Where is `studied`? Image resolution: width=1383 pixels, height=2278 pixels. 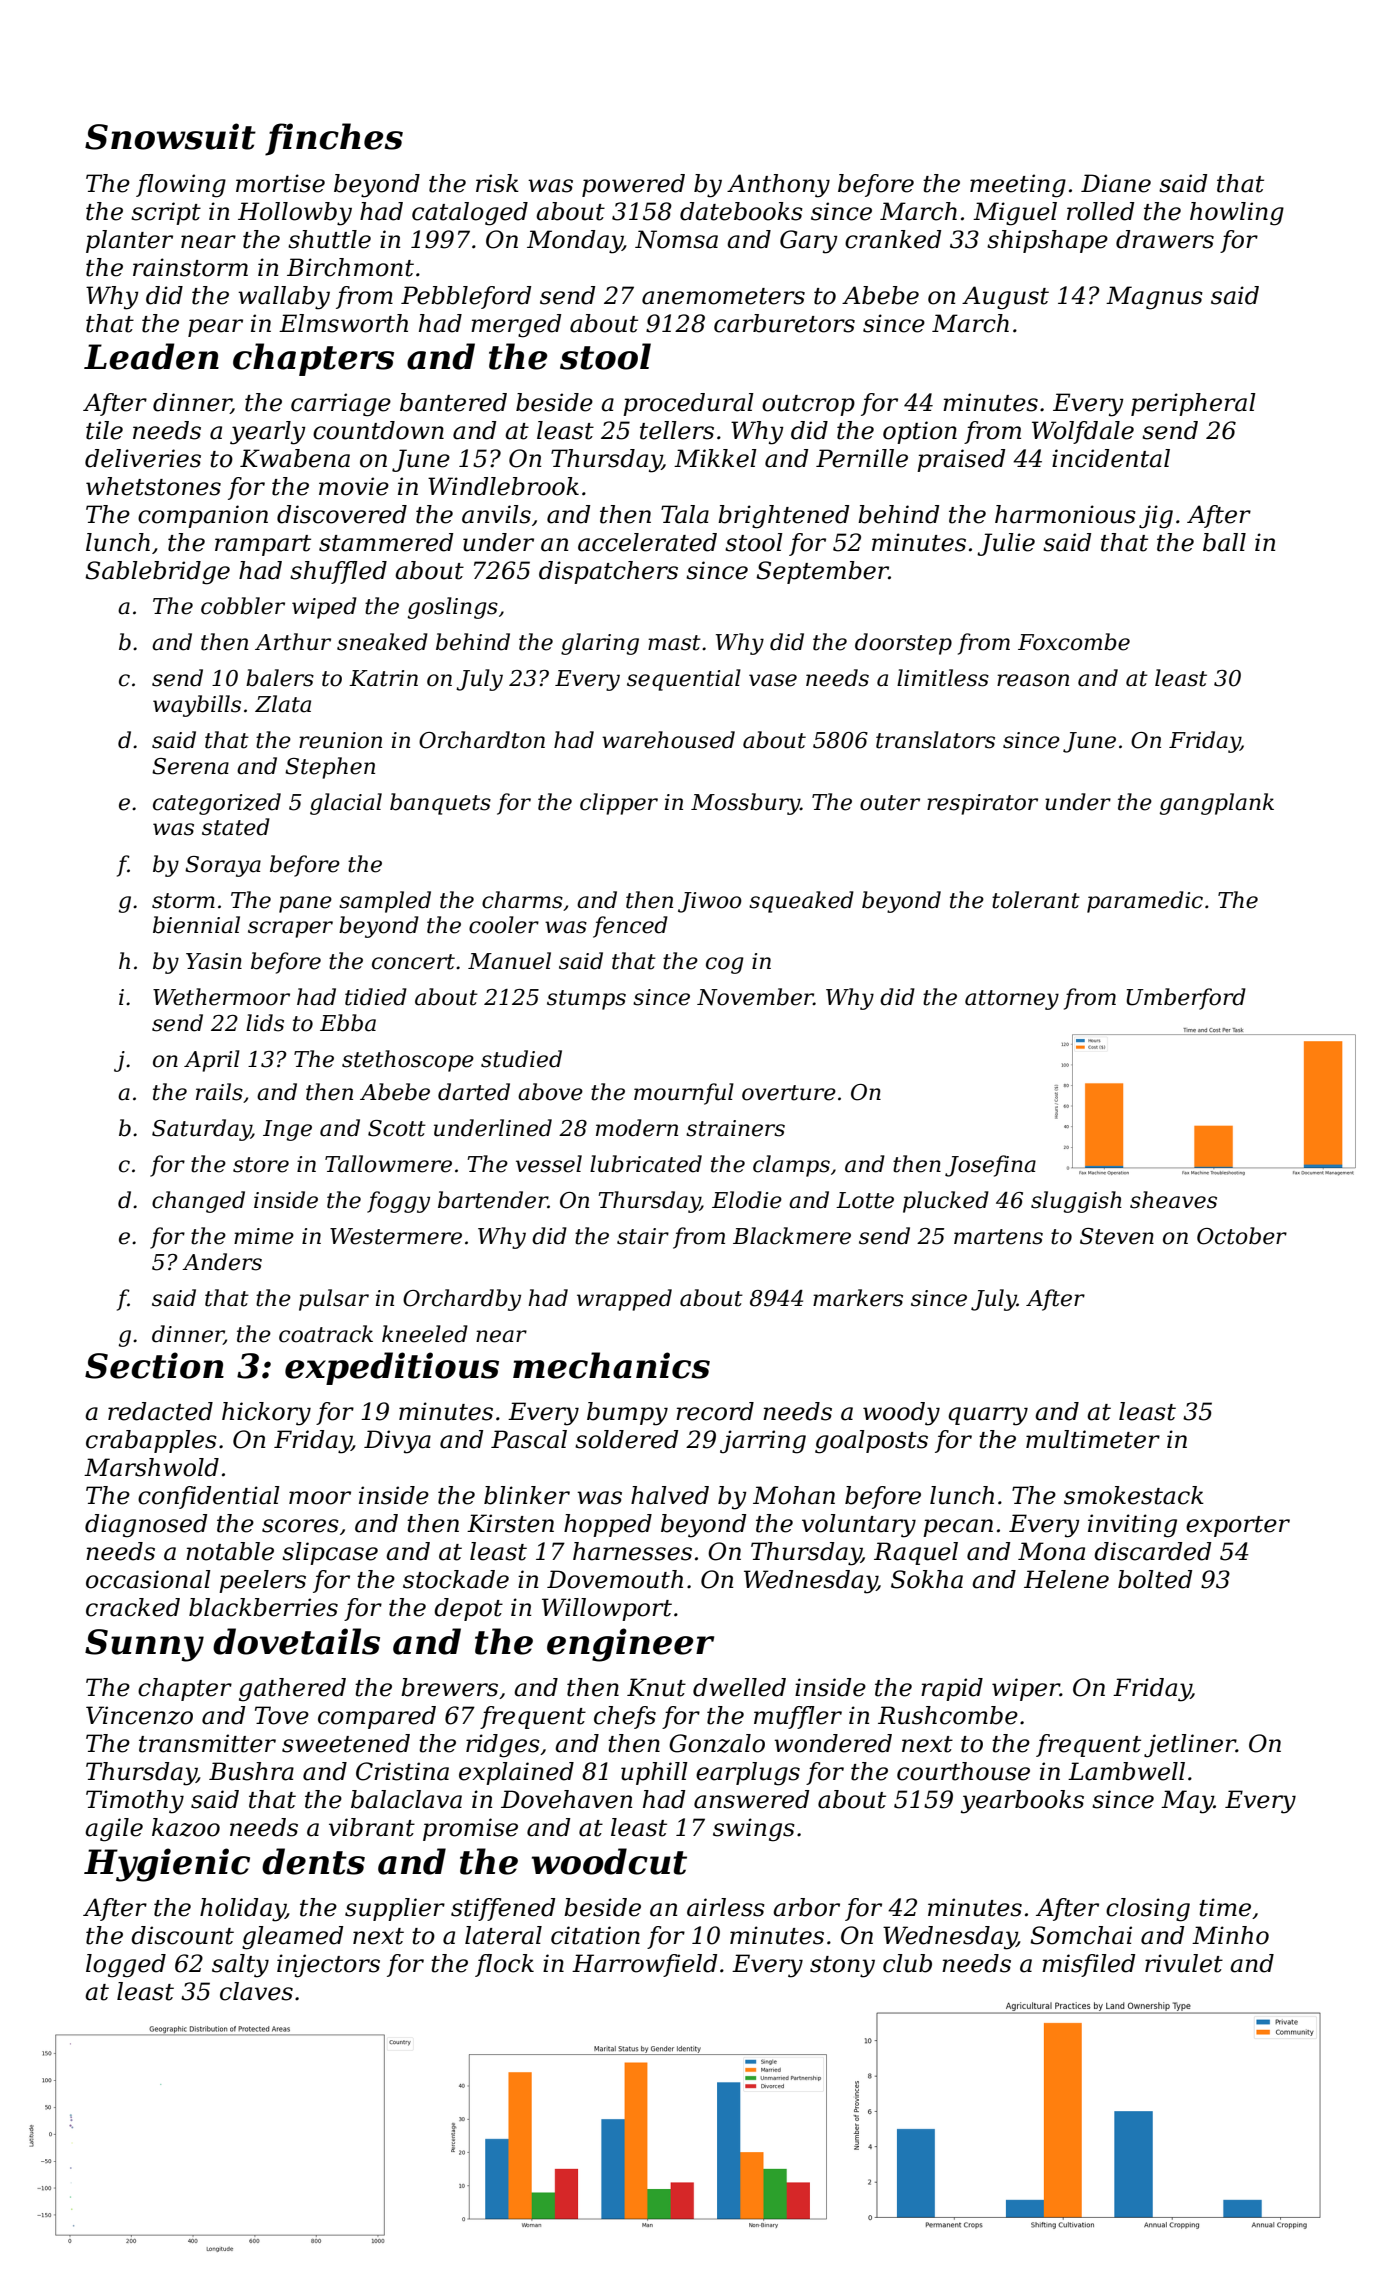
studied is located at coordinates (521, 1059).
